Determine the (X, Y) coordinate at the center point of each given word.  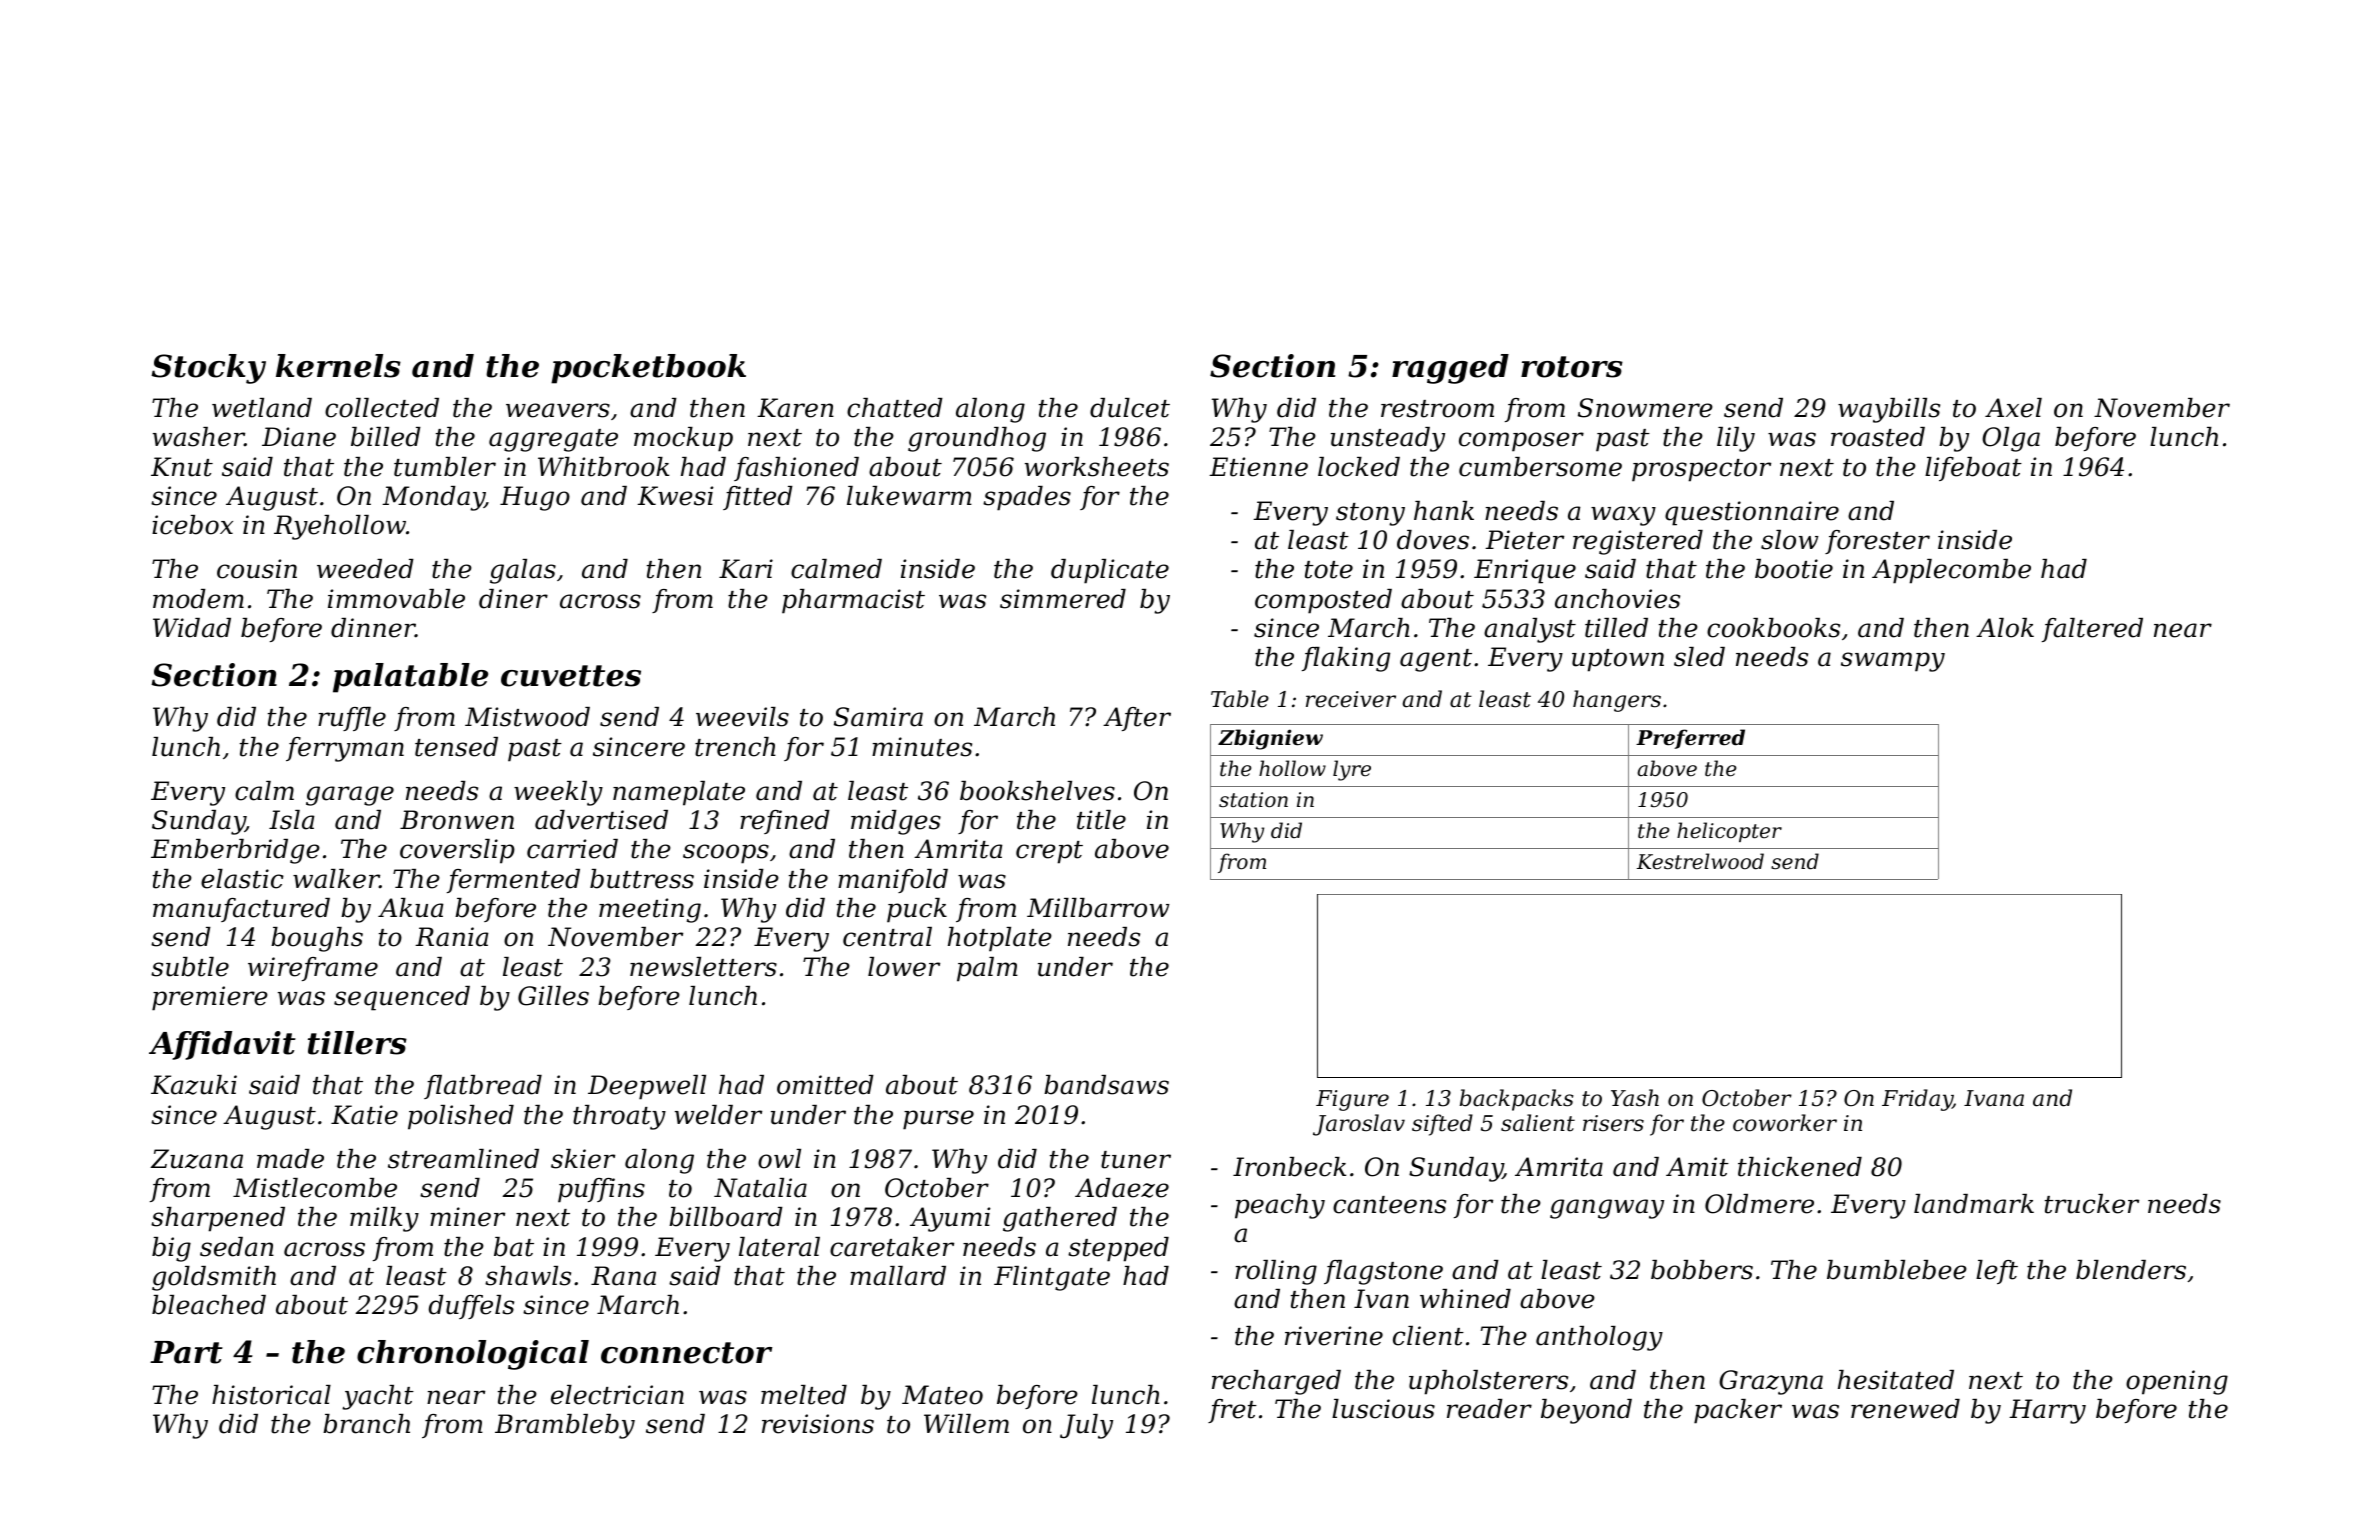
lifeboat (1973, 469)
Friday (1917, 1100)
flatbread (483, 1087)
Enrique (1525, 571)
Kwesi (675, 496)
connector (686, 1353)
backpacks (1517, 1100)
